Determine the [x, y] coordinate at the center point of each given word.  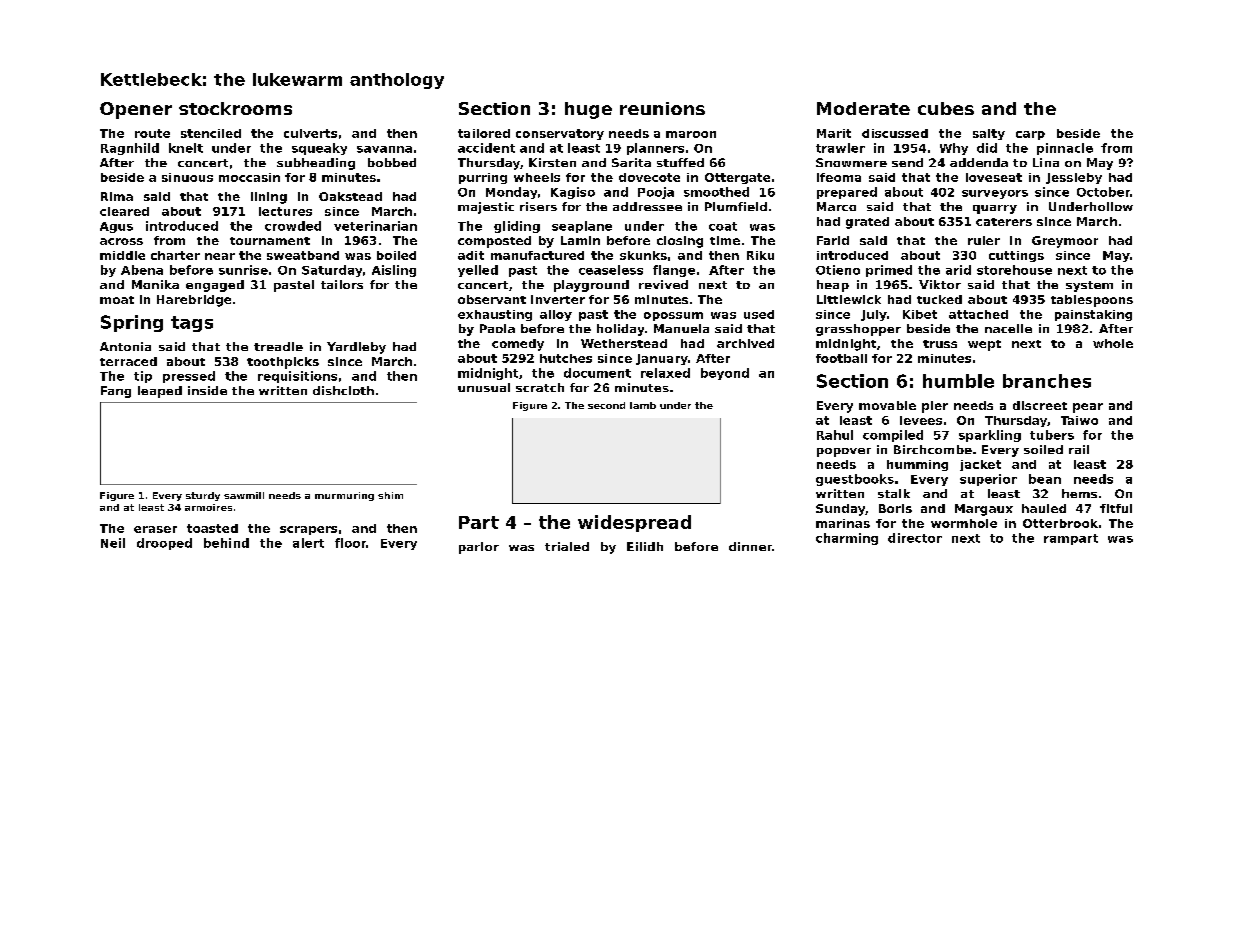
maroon [691, 134]
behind [226, 543]
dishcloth [343, 390]
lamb [643, 405]
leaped [160, 392]
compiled [893, 436]
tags [192, 324]
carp [1030, 135]
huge [588, 110]
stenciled [211, 133]
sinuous [187, 177]
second [606, 405]
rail [1079, 449]
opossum [673, 316]
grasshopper [858, 330]
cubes [946, 108]
